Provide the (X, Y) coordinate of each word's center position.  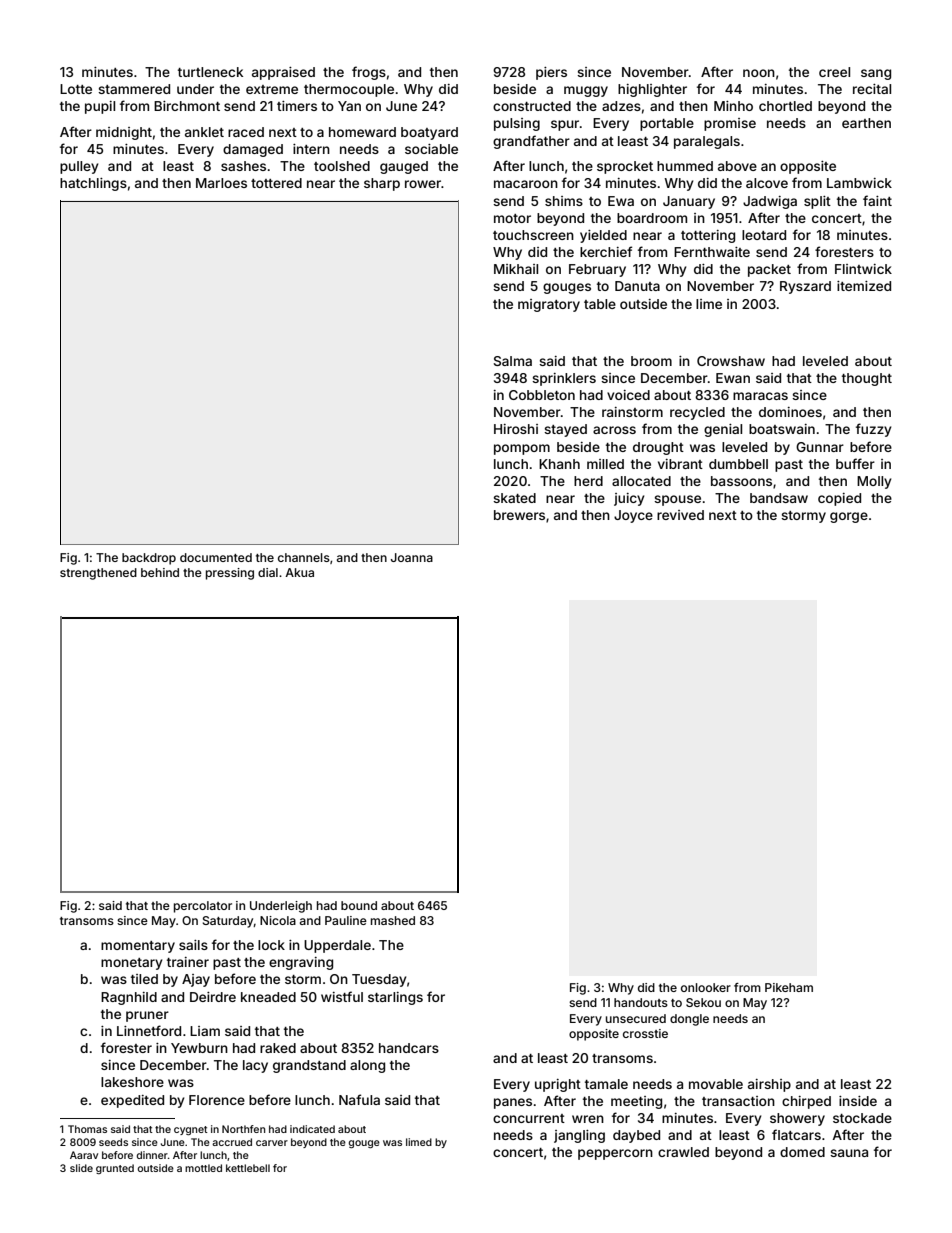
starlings (395, 998)
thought (867, 379)
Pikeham (789, 987)
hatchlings (93, 184)
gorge (849, 517)
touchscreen (533, 235)
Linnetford (149, 1030)
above (737, 166)
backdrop (149, 559)
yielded (603, 236)
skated (514, 498)
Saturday (228, 922)
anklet (204, 132)
